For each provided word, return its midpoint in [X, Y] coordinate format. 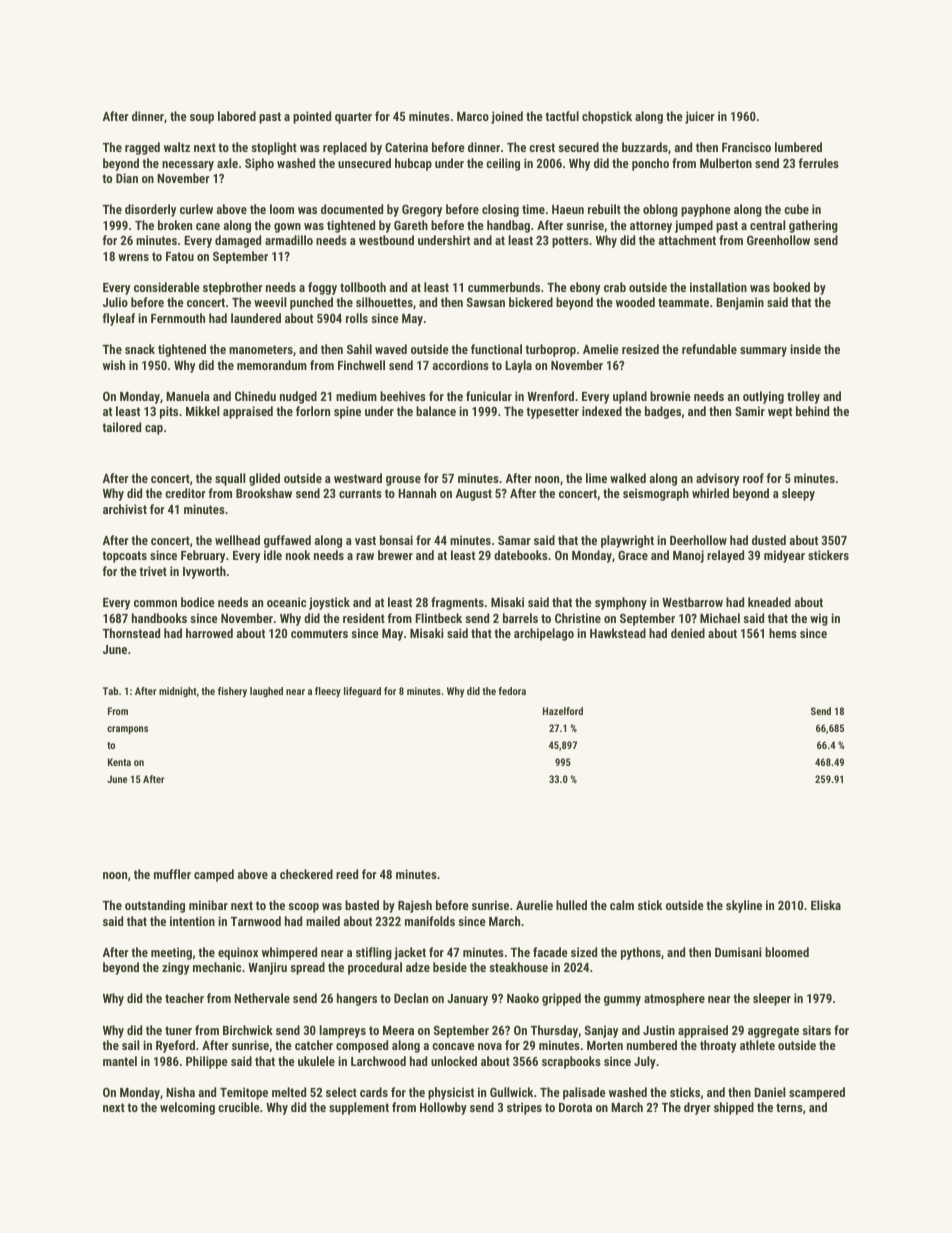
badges [663, 412]
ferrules [819, 163]
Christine [578, 618]
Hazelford [563, 711]
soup [202, 119]
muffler [172, 874]
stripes [524, 1108]
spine [347, 412]
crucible [239, 1107]
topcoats [124, 557]
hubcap [413, 164]
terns [789, 1107]
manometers [261, 349]
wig [819, 619]
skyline [744, 906]
